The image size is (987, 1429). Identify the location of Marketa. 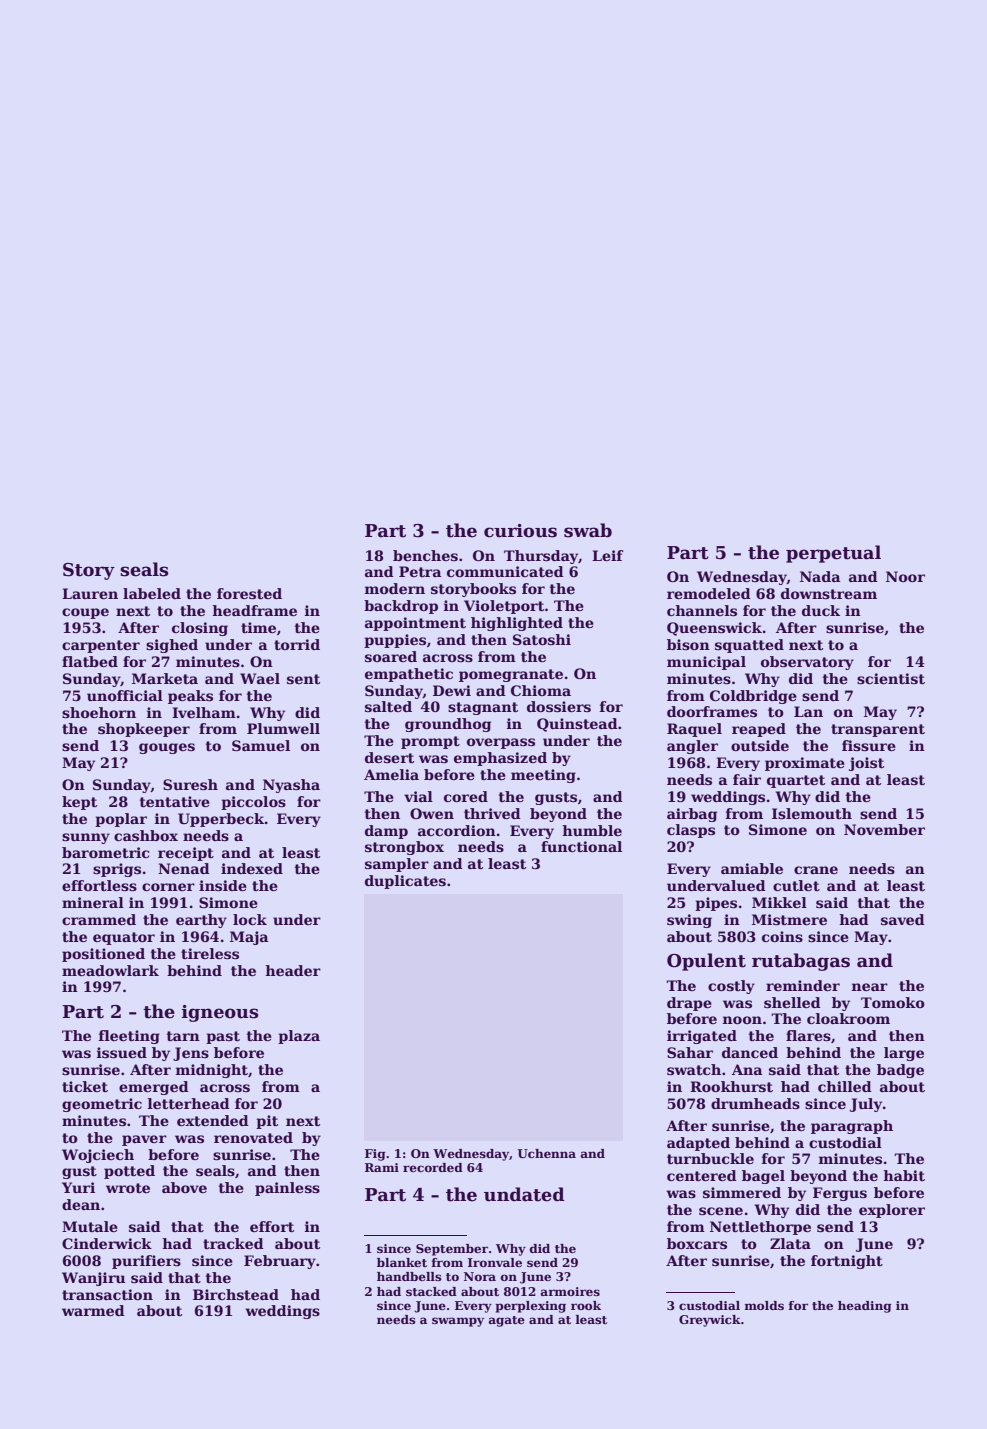
(165, 678).
